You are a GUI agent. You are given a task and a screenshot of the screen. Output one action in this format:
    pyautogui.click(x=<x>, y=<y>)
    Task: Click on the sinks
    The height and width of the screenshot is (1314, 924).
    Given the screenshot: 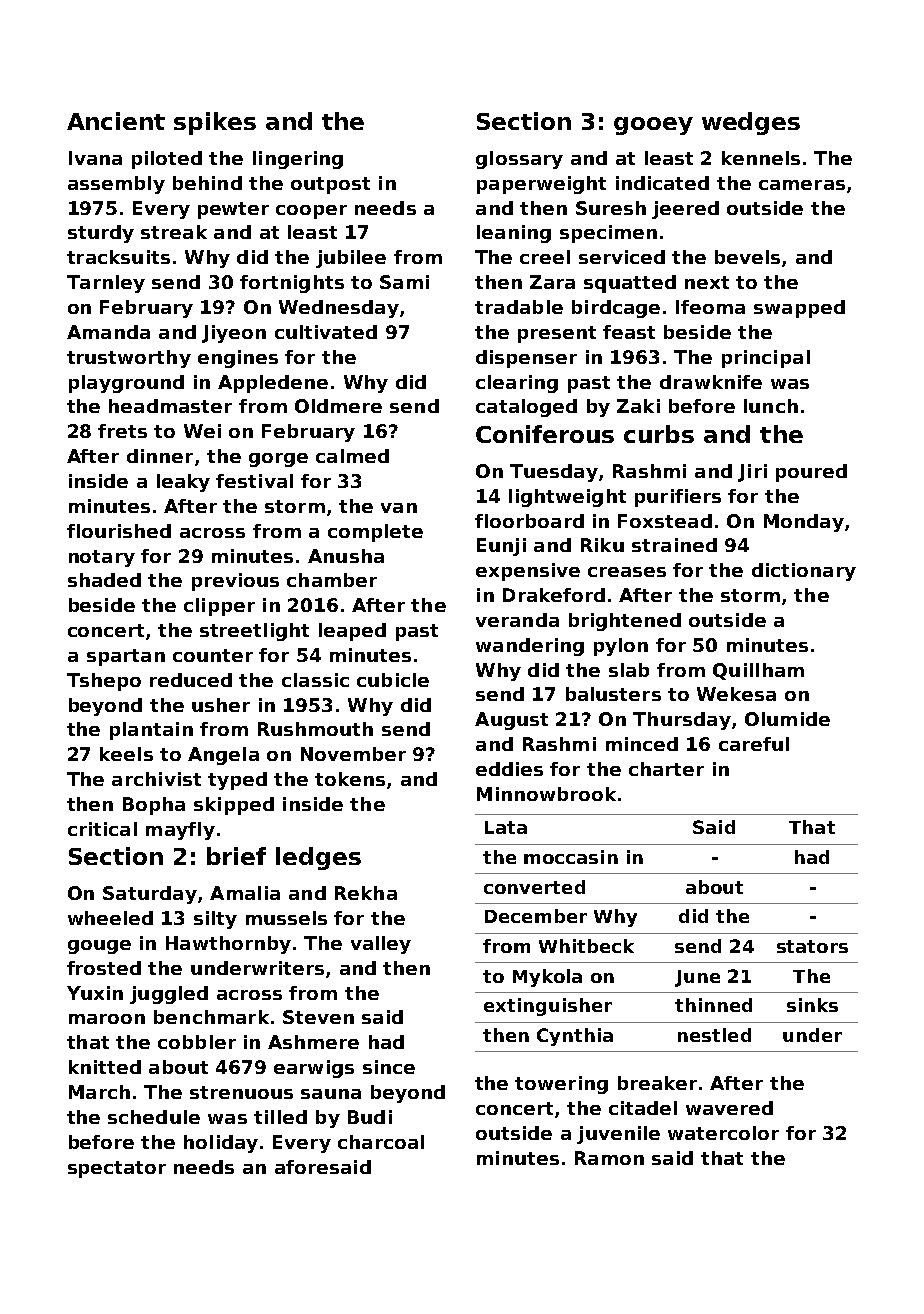 What is the action you would take?
    pyautogui.click(x=812, y=1005)
